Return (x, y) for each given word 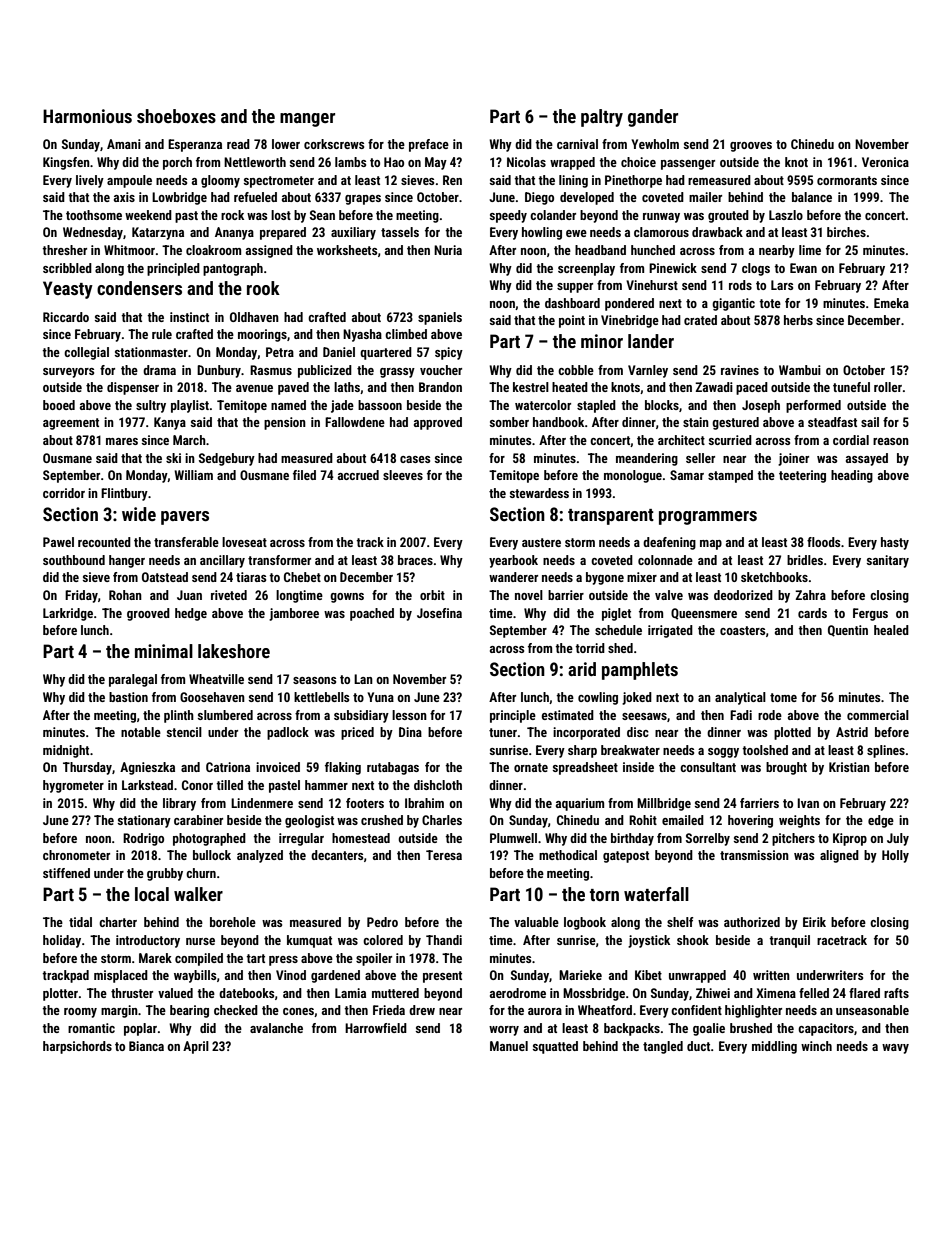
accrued (358, 475)
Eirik (814, 922)
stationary (144, 821)
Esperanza (195, 145)
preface (429, 145)
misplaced (121, 976)
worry (504, 1031)
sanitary (888, 561)
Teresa (444, 855)
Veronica (885, 162)
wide (139, 514)
